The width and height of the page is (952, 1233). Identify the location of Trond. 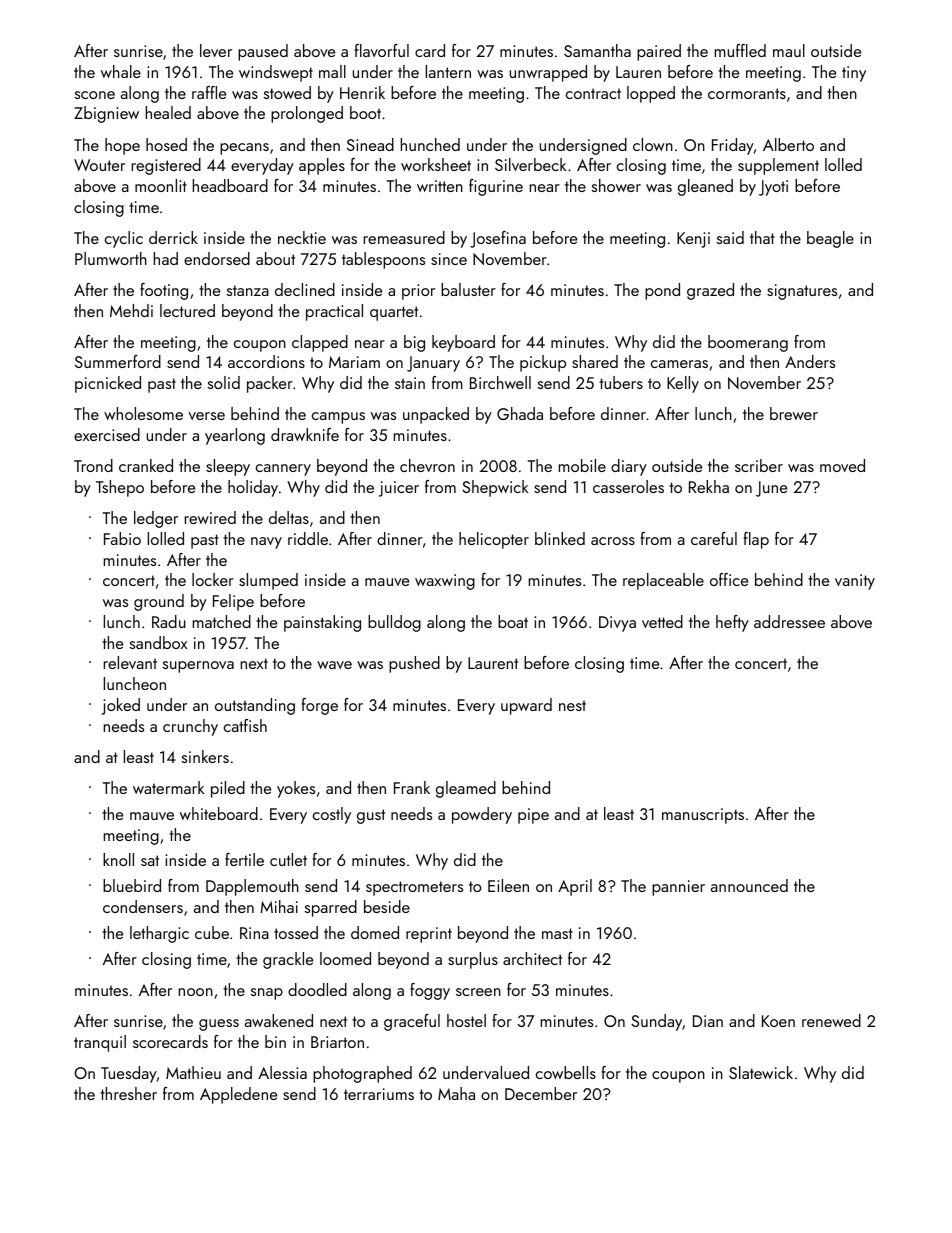
(93, 465).
